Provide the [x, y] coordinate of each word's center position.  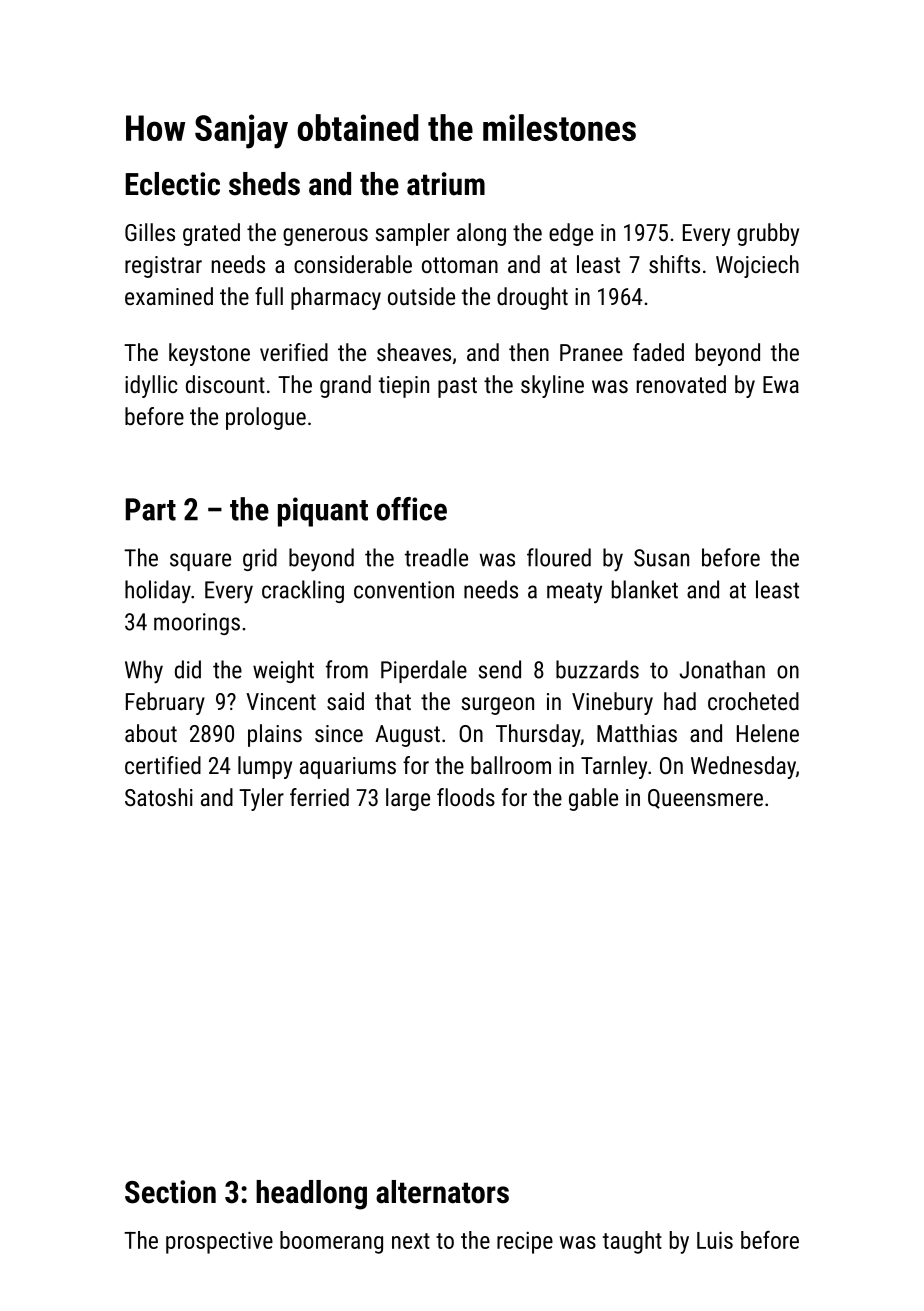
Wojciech [757, 266]
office [412, 509]
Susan [661, 558]
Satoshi [159, 797]
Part [151, 509]
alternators [442, 1192]
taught [632, 1242]
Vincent [281, 701]
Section [170, 1192]
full [269, 296]
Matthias [637, 733]
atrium [446, 184]
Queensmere [705, 799]
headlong [311, 1195]
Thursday [538, 735]
